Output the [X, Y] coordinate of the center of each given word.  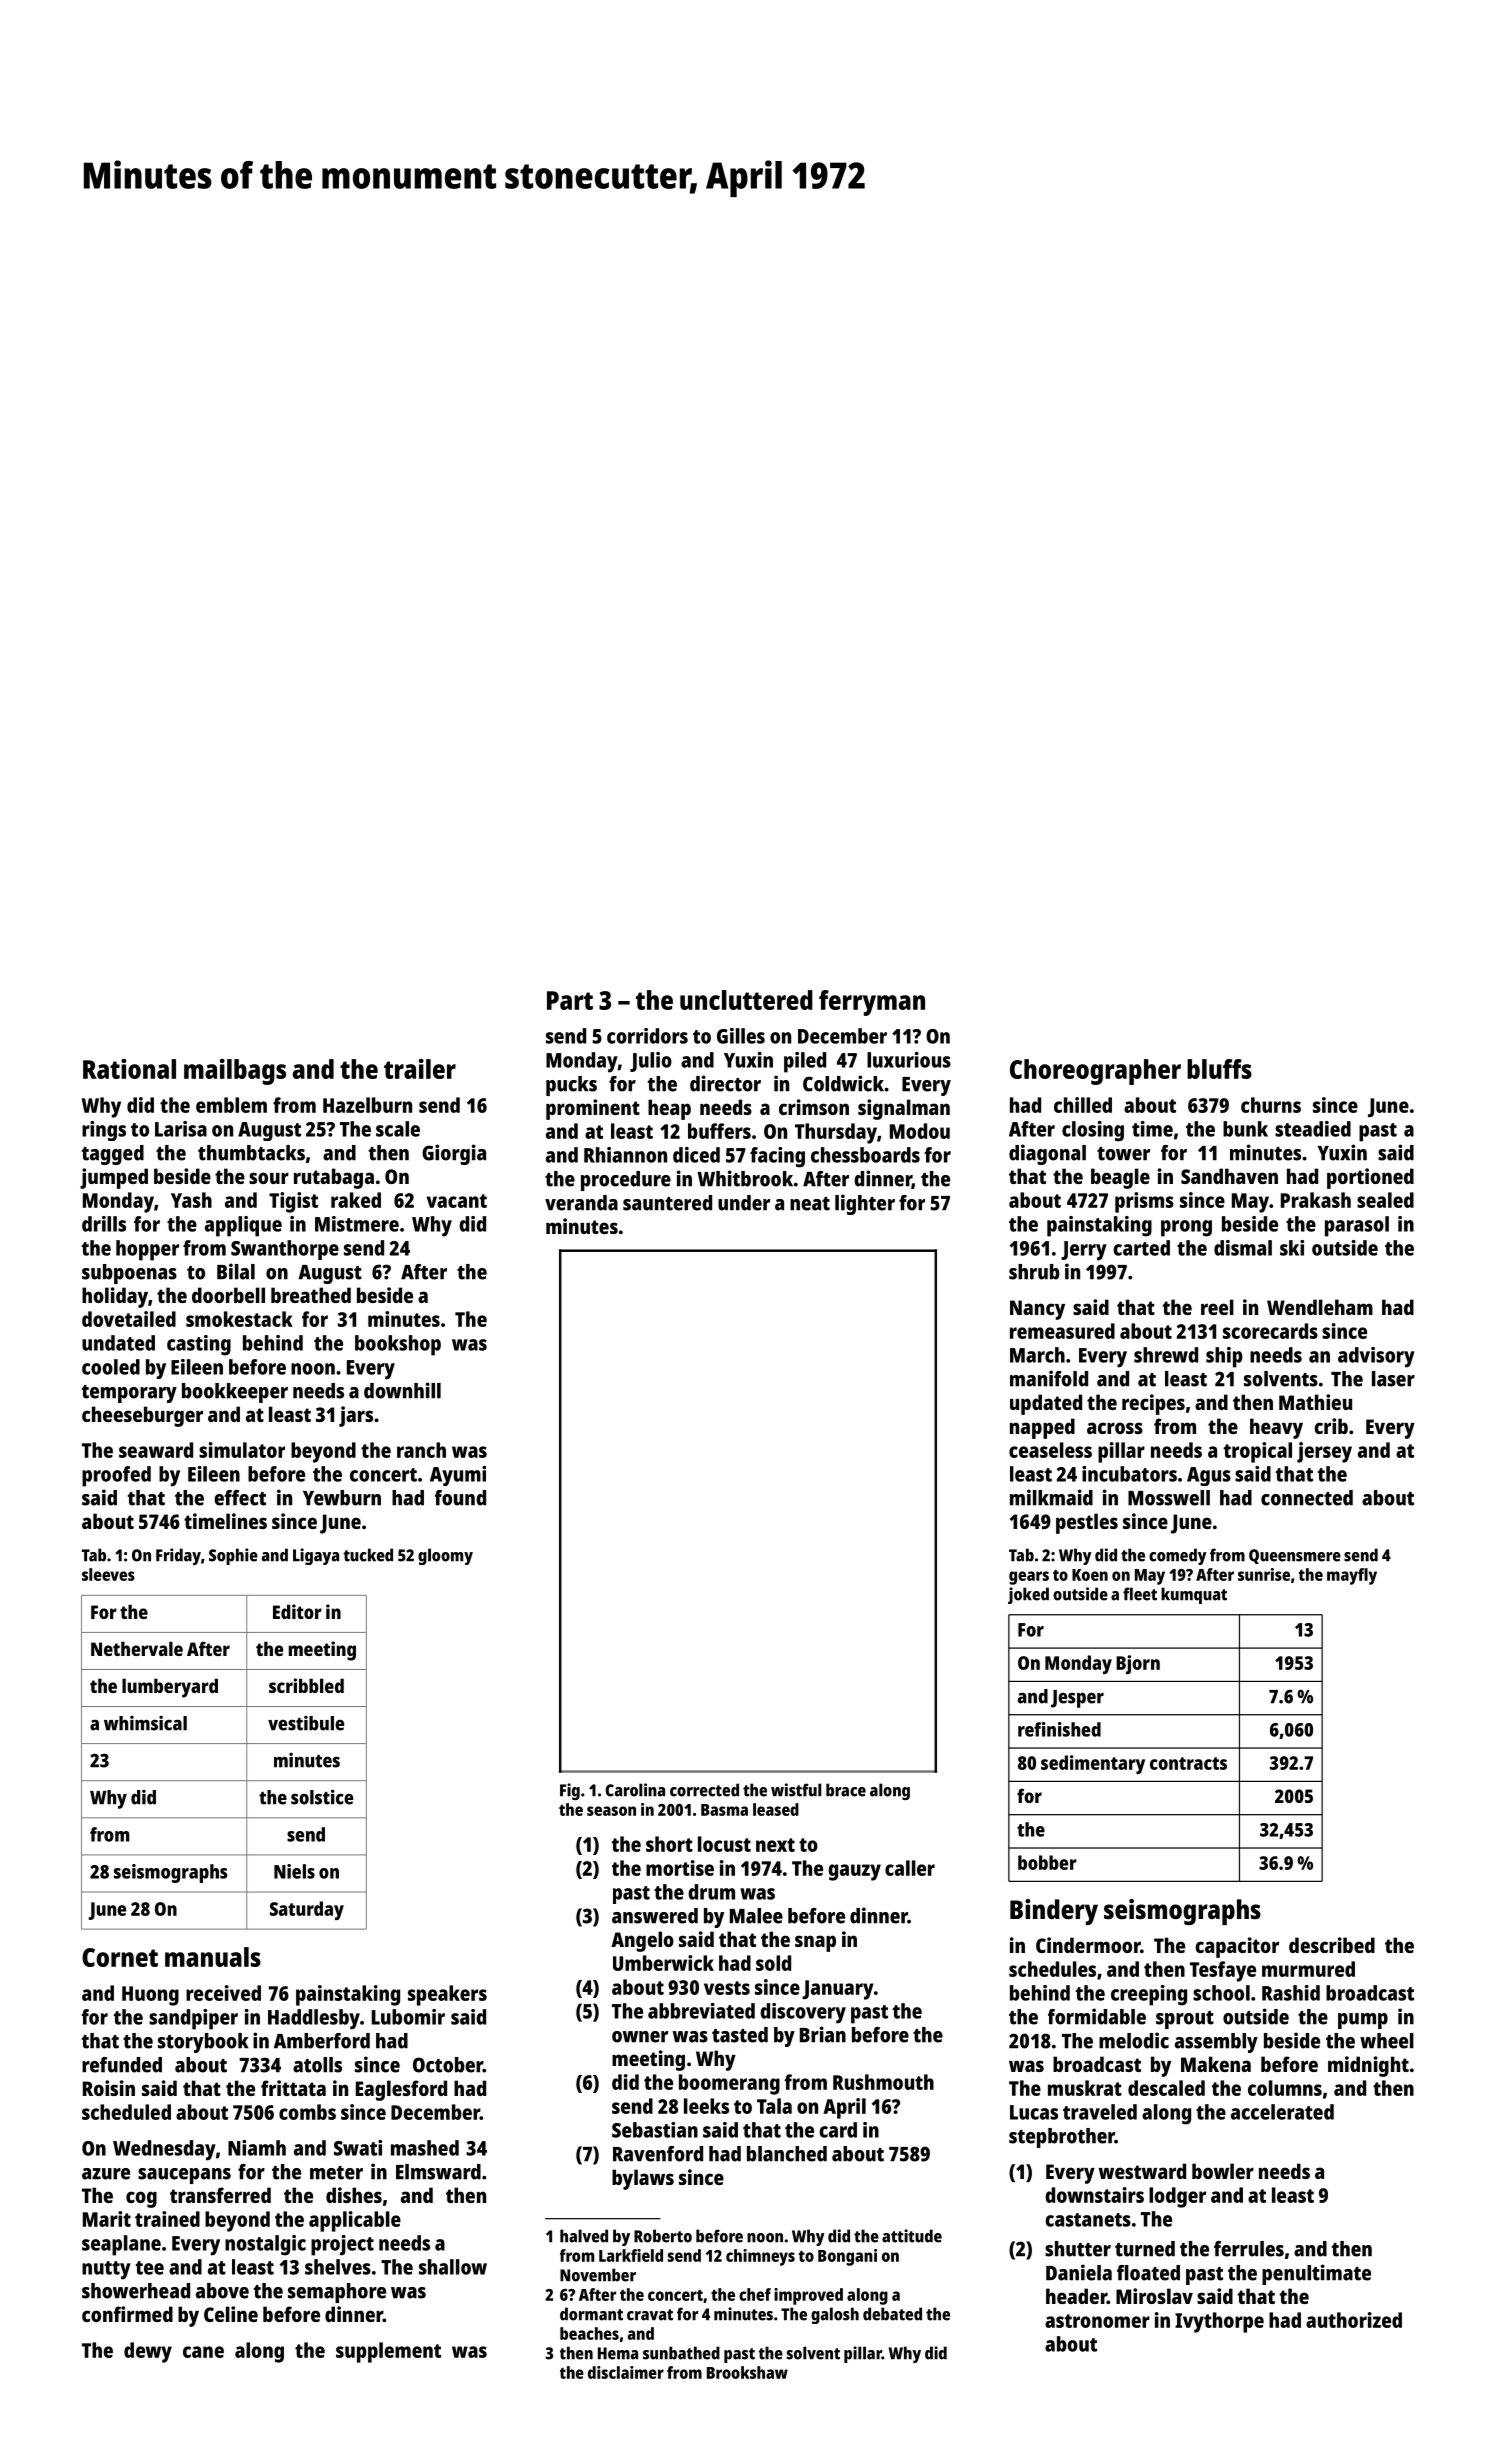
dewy [148, 2352]
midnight [1368, 2066]
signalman [904, 1109]
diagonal [1047, 1154]
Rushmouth [883, 2082]
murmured [1308, 1969]
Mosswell [1169, 1498]
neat [810, 1204]
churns [1271, 1105]
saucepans [184, 2176]
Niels [294, 1871]
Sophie [233, 1556]
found [460, 1498]
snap [815, 1943]
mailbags [235, 1072]
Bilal [236, 1271]
